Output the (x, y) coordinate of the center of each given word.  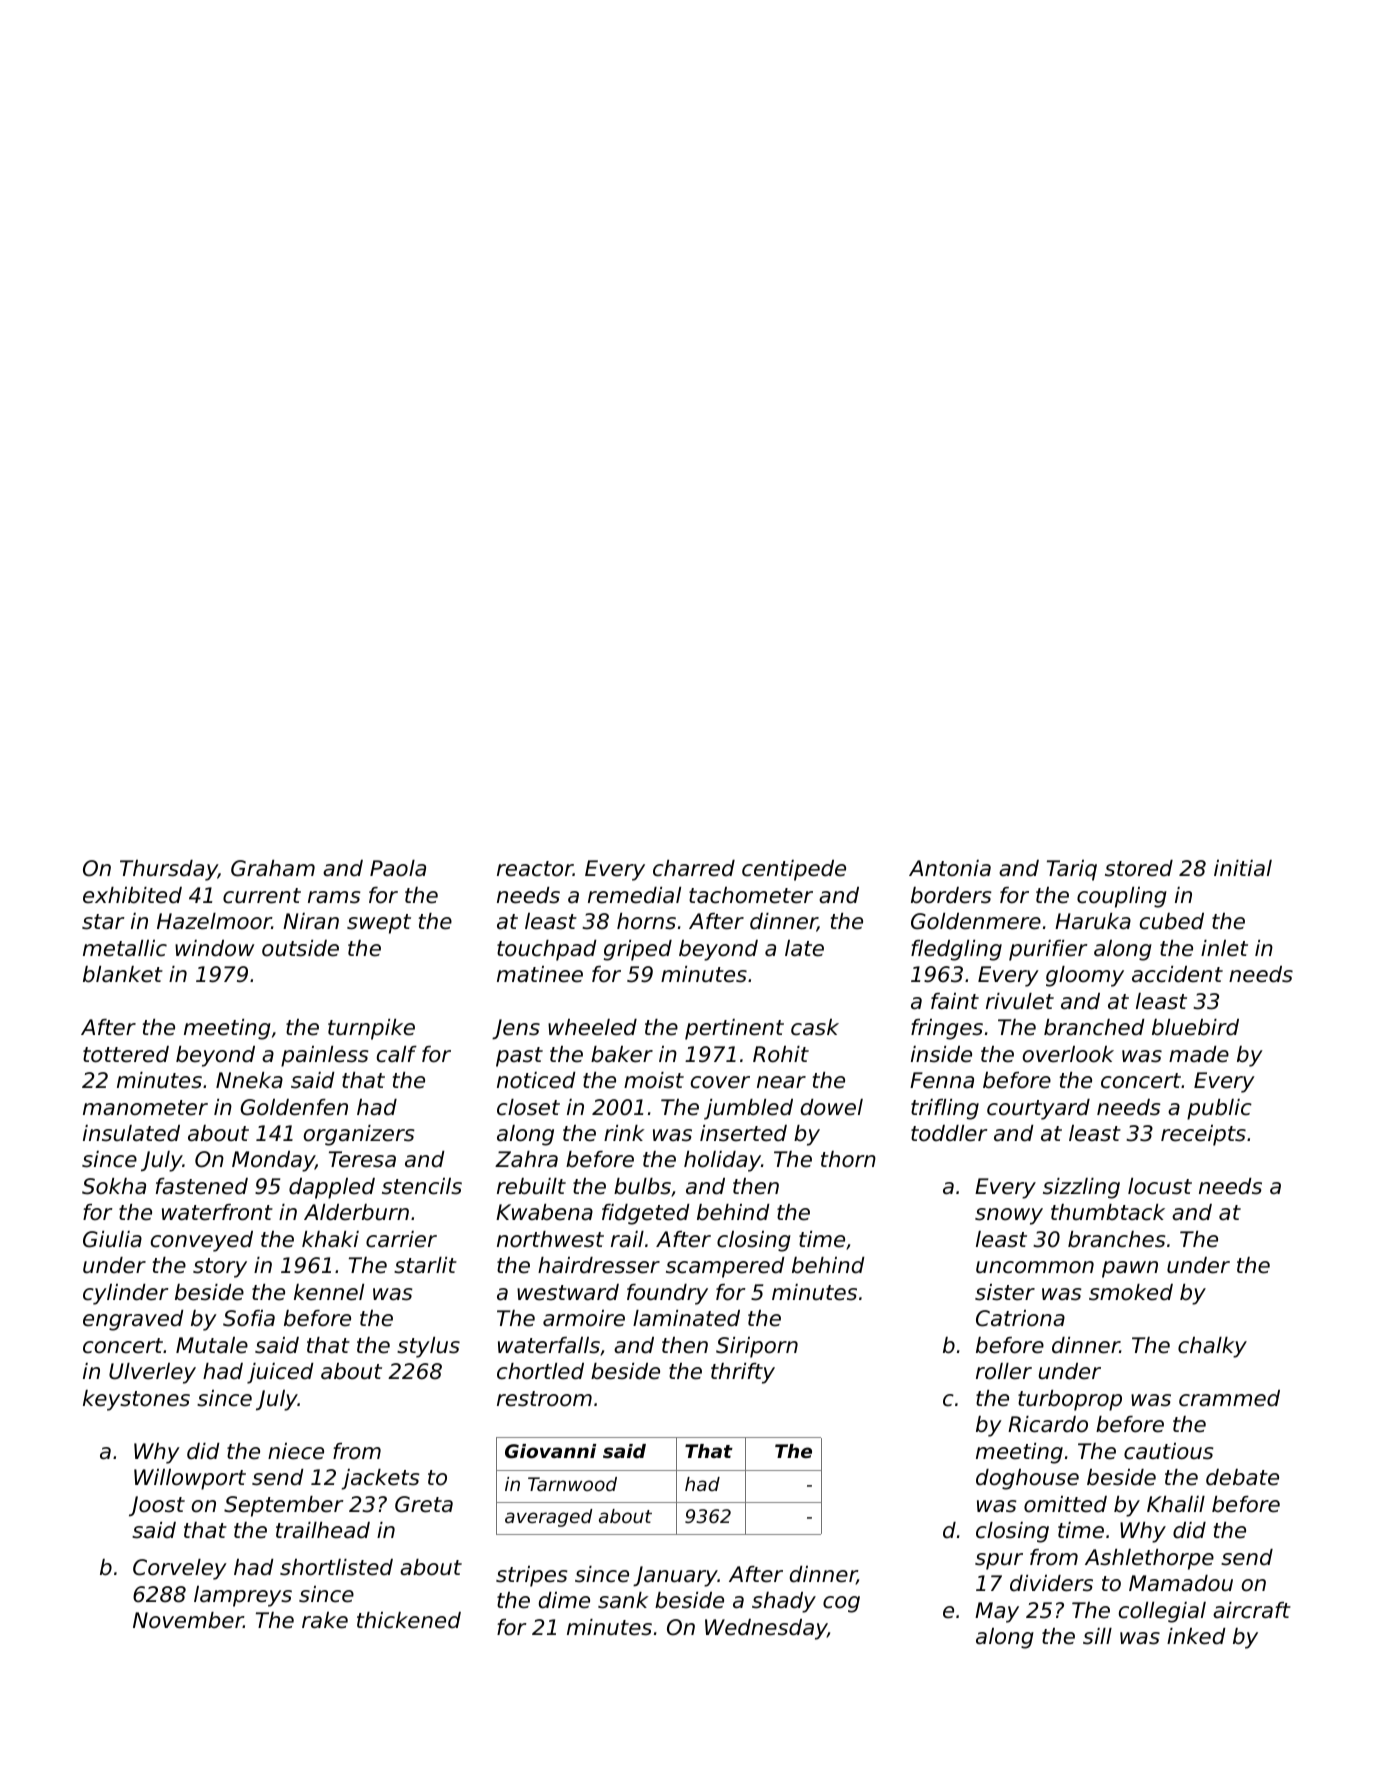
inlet (1224, 948)
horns (646, 921)
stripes (532, 1576)
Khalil (1176, 1504)
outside (300, 948)
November (188, 1620)
